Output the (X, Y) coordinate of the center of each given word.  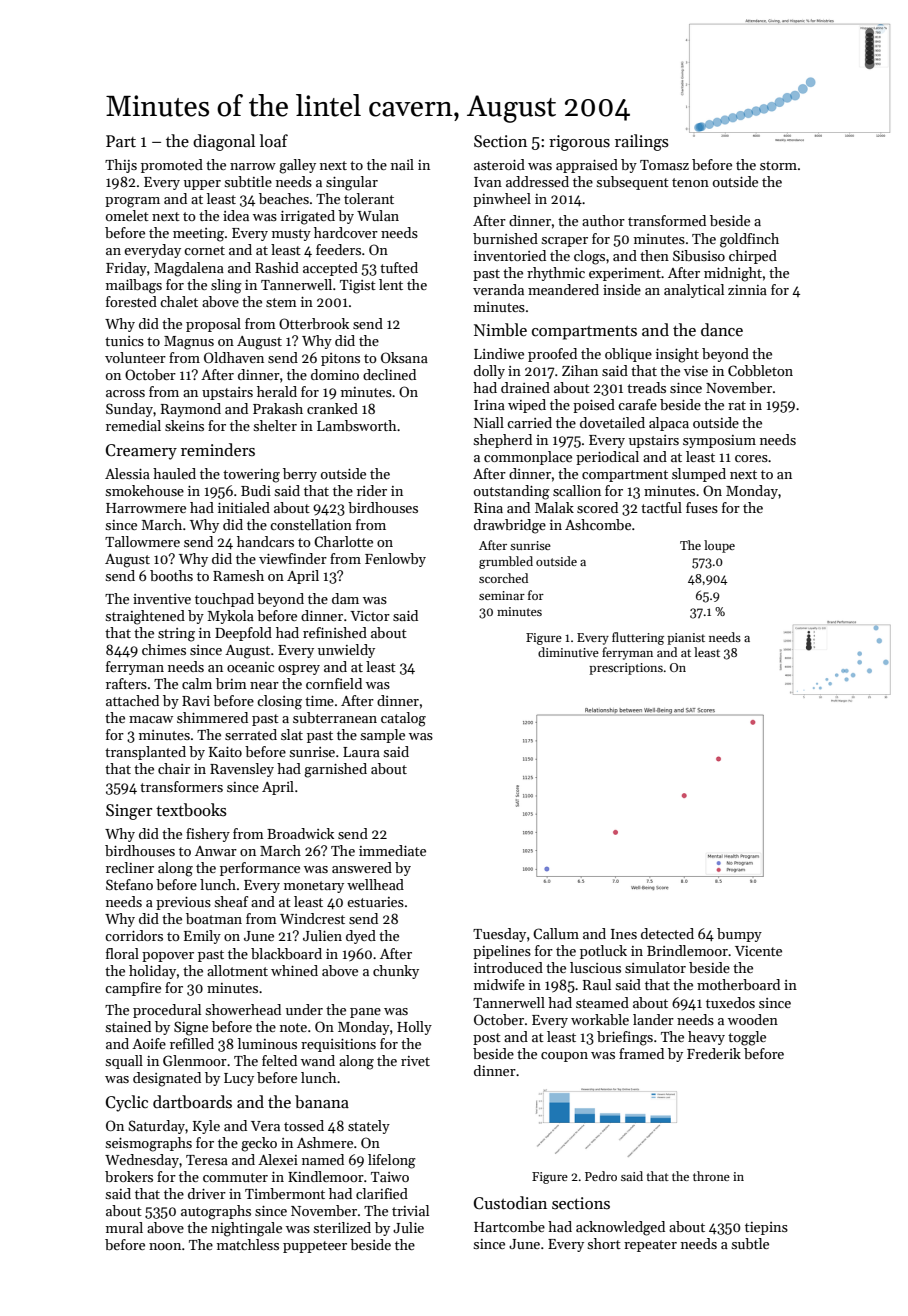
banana (322, 1102)
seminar (502, 595)
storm (778, 165)
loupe (719, 546)
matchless (248, 1244)
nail (402, 164)
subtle (750, 1243)
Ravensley (242, 770)
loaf (274, 141)
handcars (265, 541)
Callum (556, 933)
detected (667, 933)
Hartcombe (509, 1226)
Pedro (601, 1176)
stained (128, 1026)
